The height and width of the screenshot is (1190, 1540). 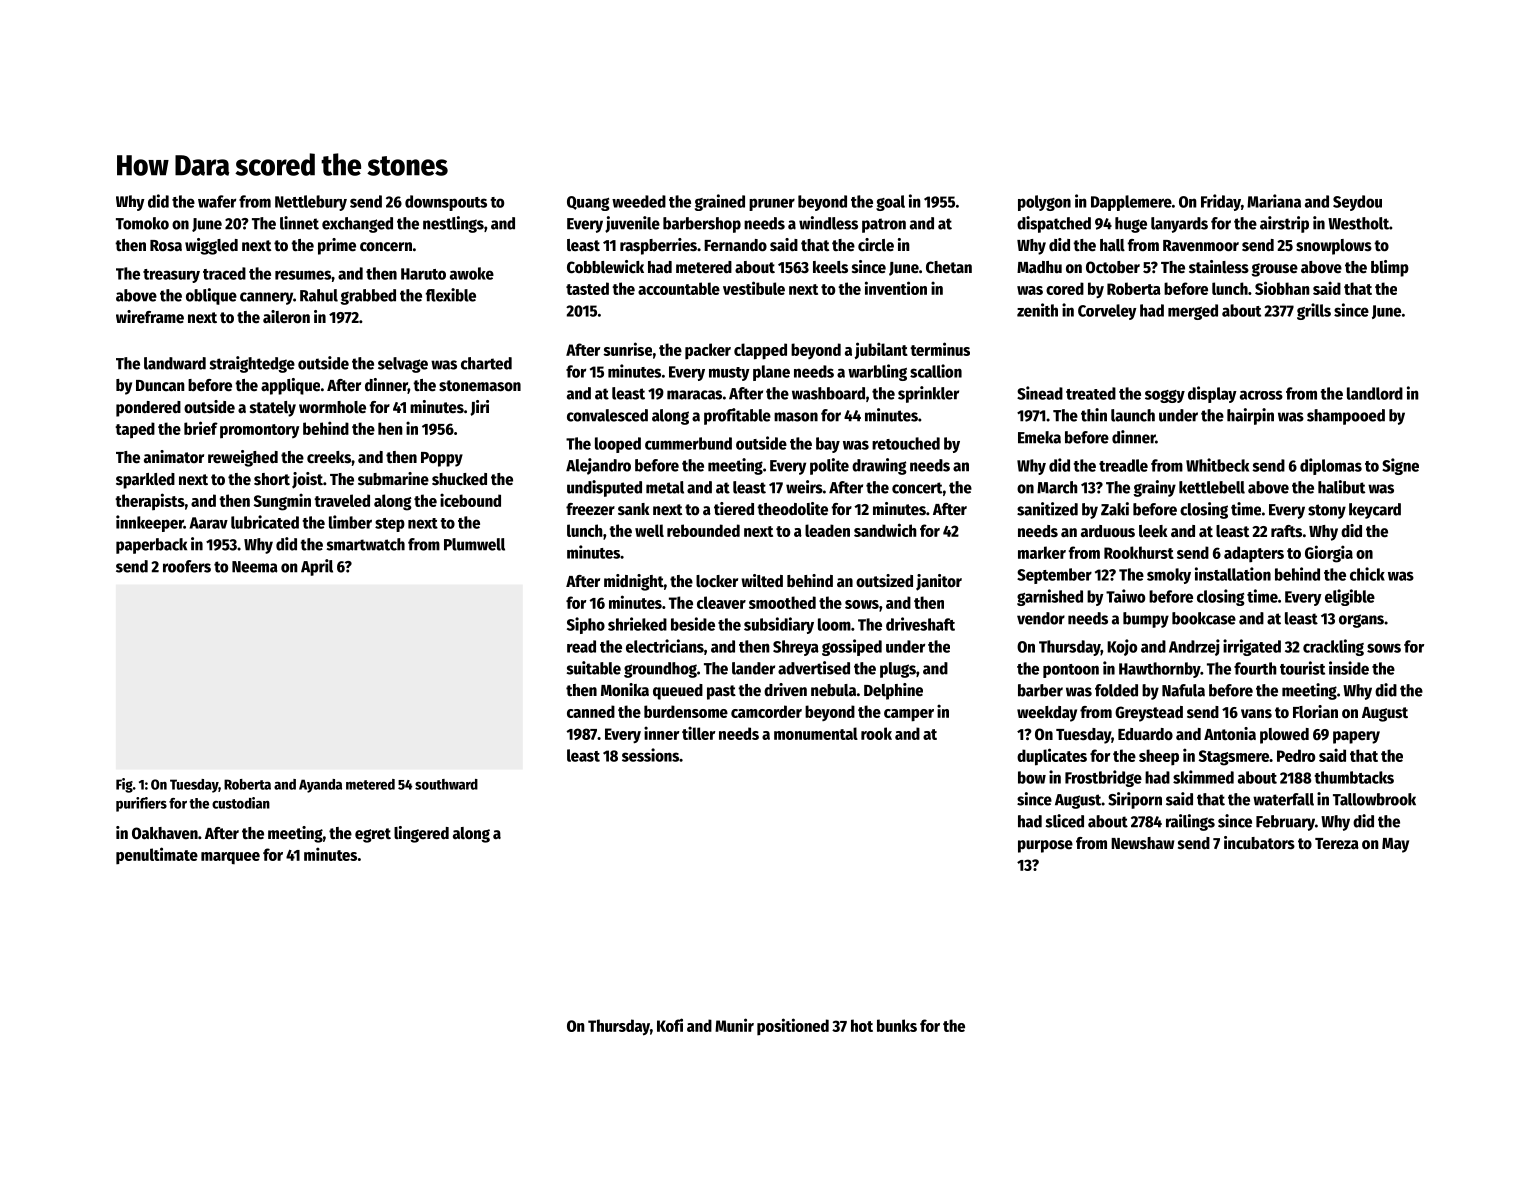 What do you see at coordinates (1107, 312) in the screenshot?
I see `Corveley` at bounding box center [1107, 312].
